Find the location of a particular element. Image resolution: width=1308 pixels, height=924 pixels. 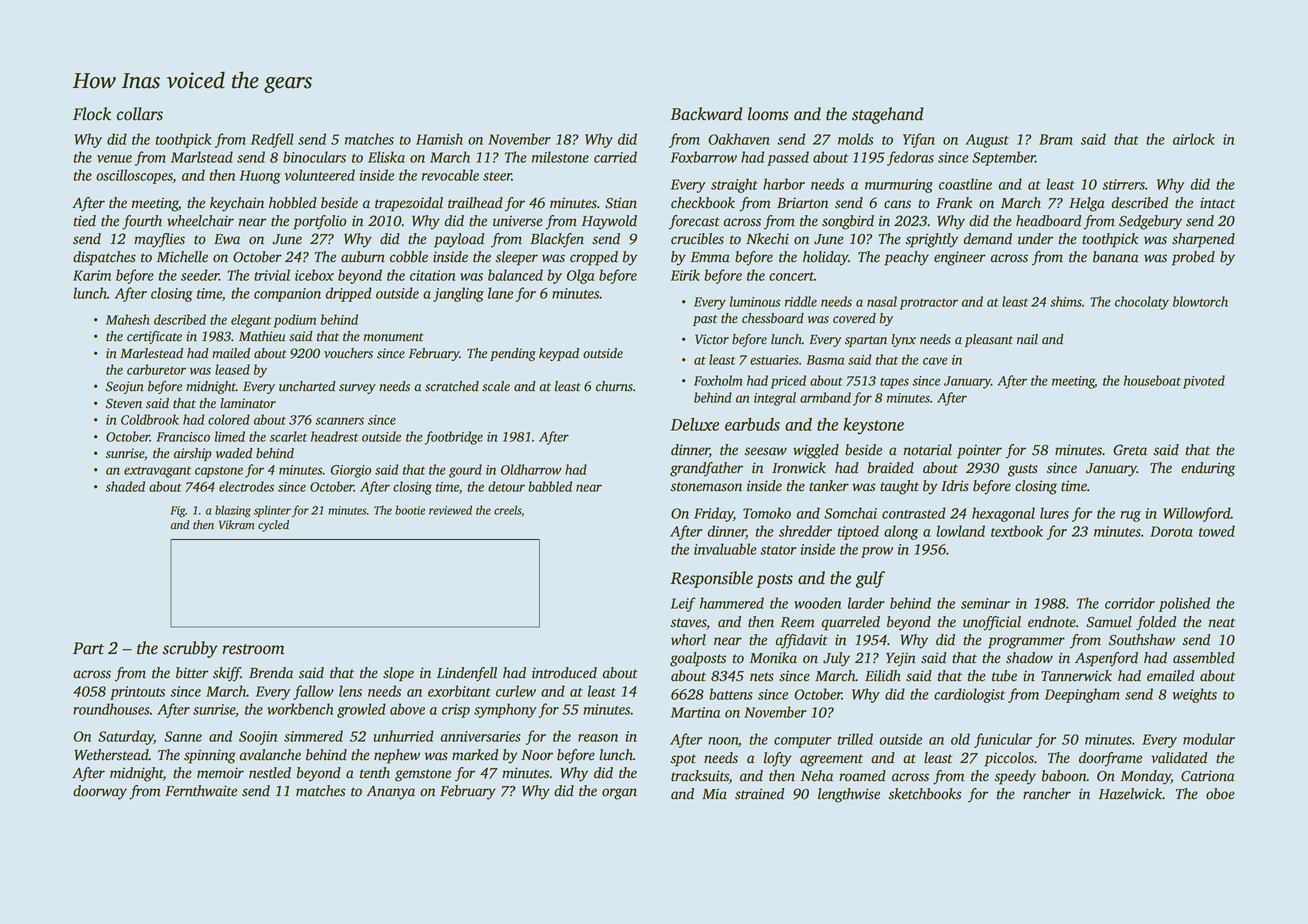

scrubby is located at coordinates (190, 649).
